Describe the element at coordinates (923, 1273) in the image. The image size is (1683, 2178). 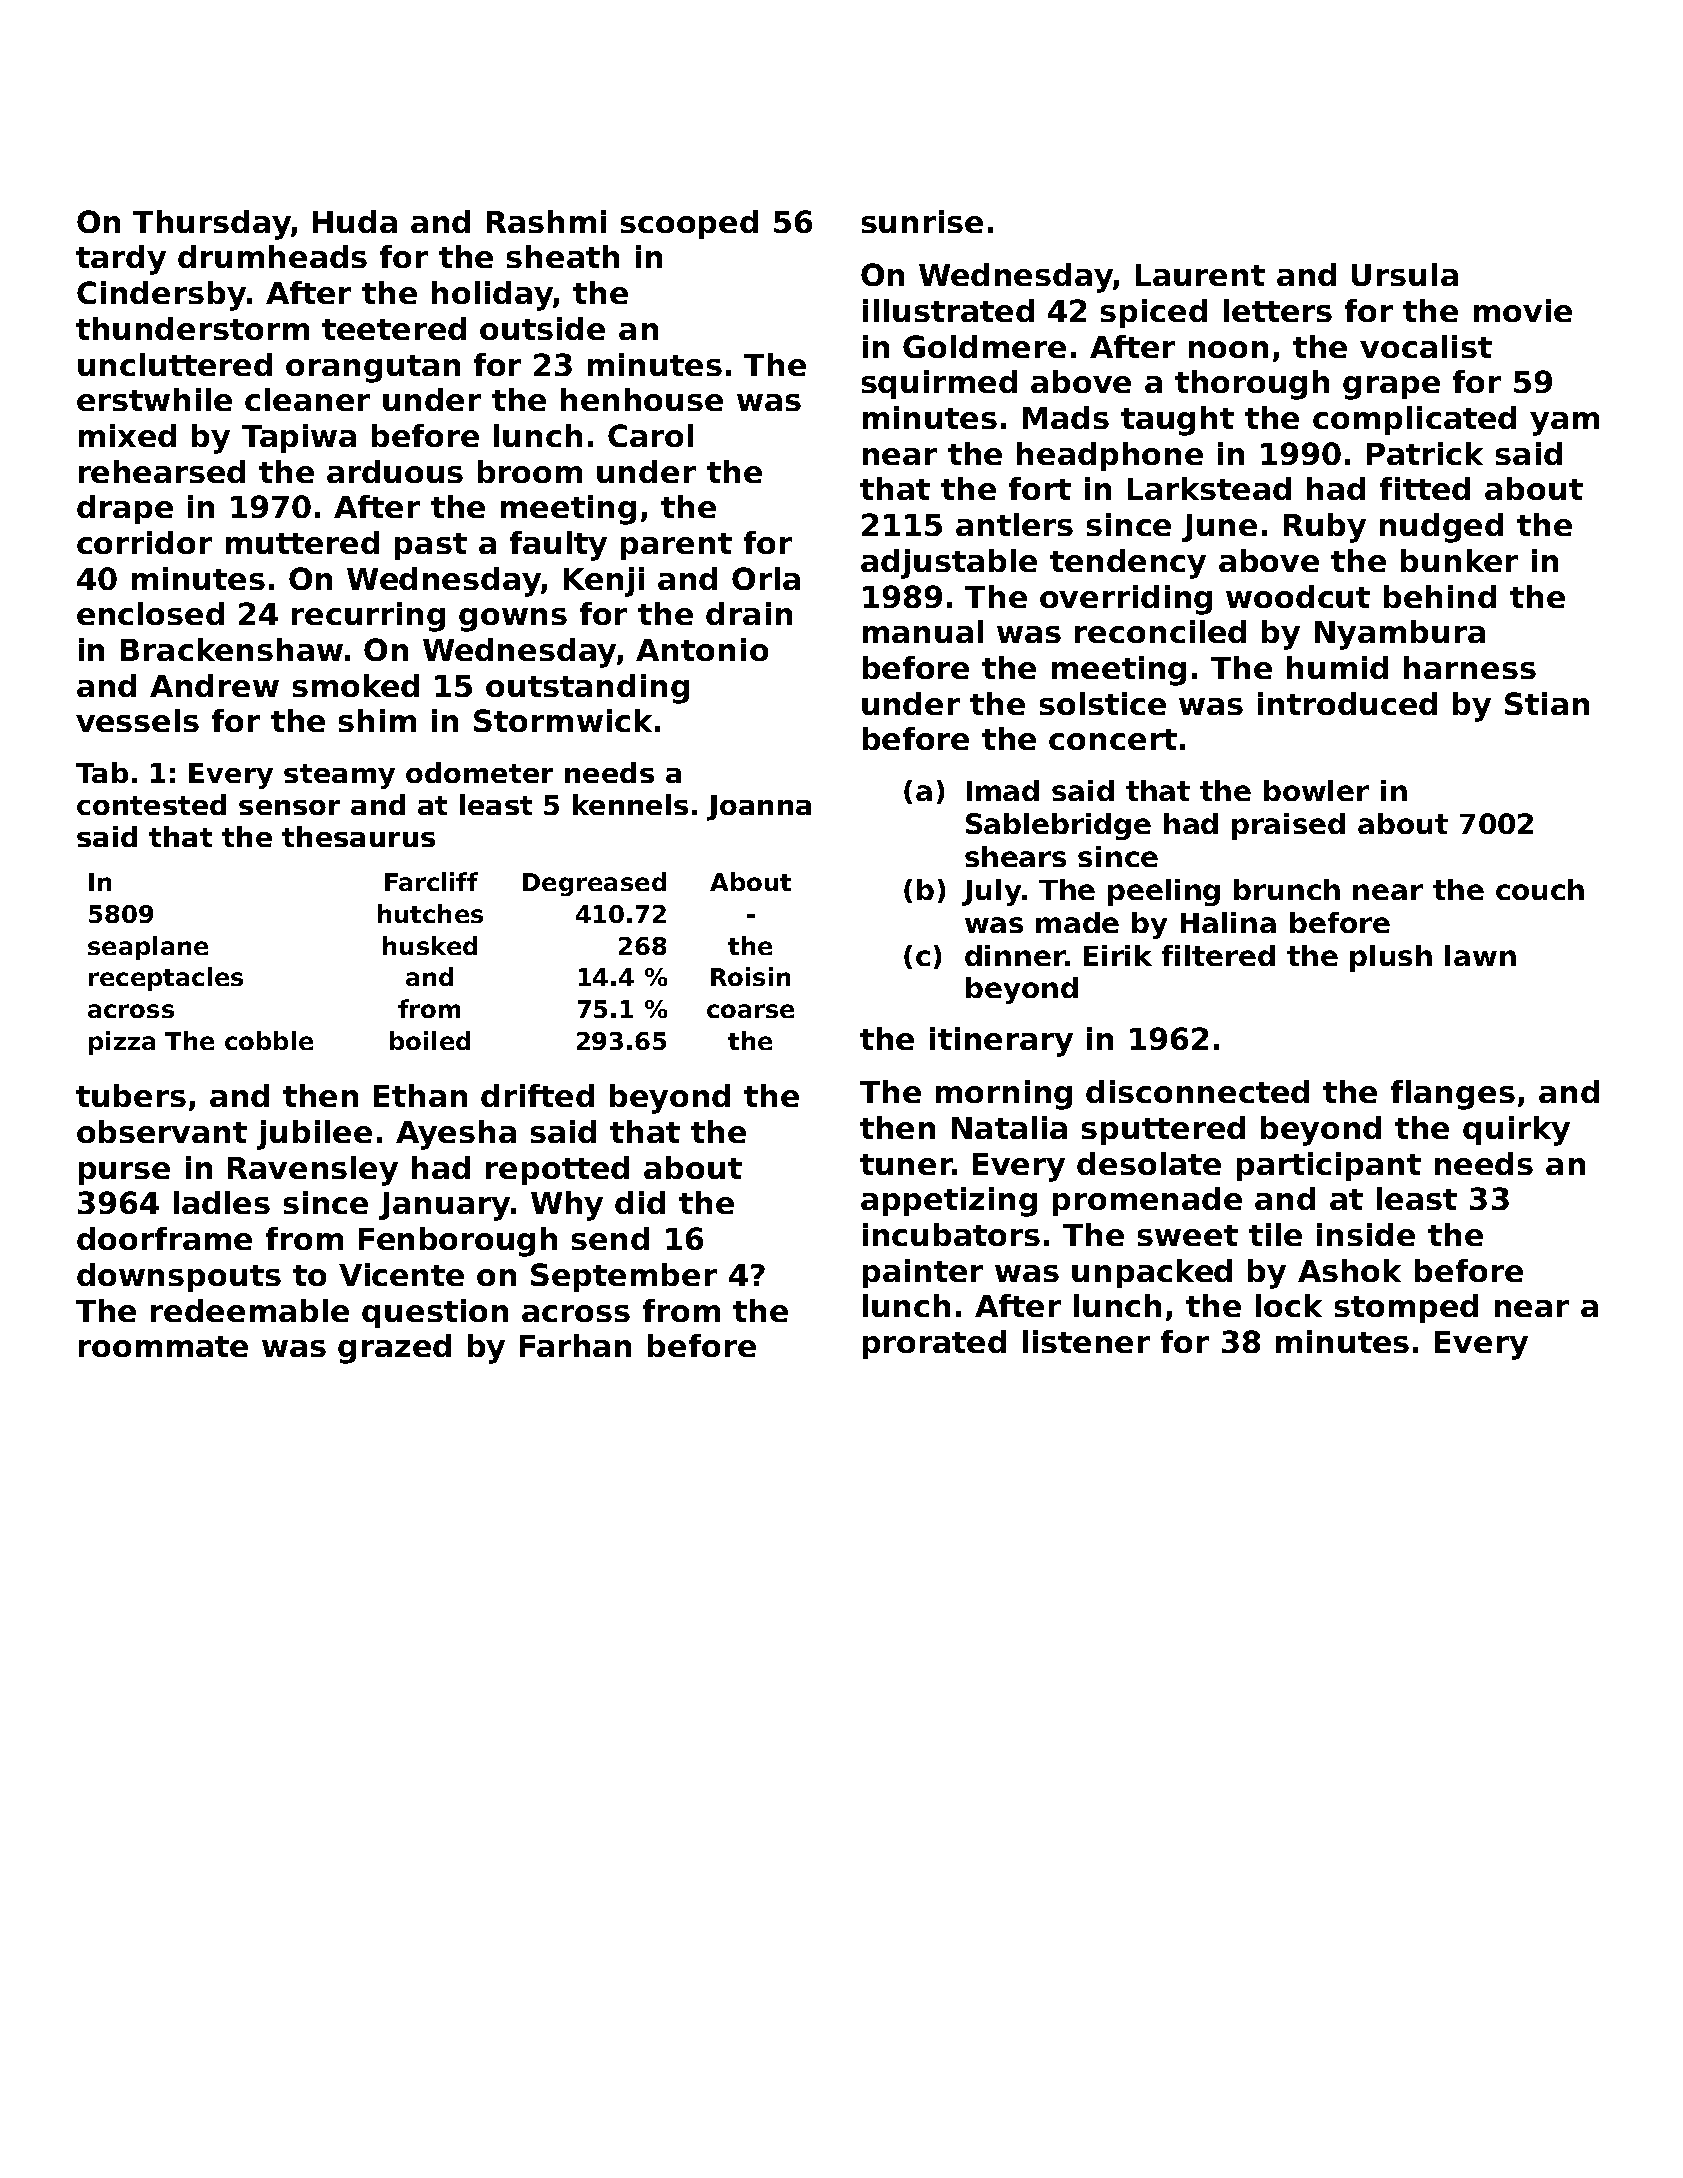
I see `painter` at that location.
